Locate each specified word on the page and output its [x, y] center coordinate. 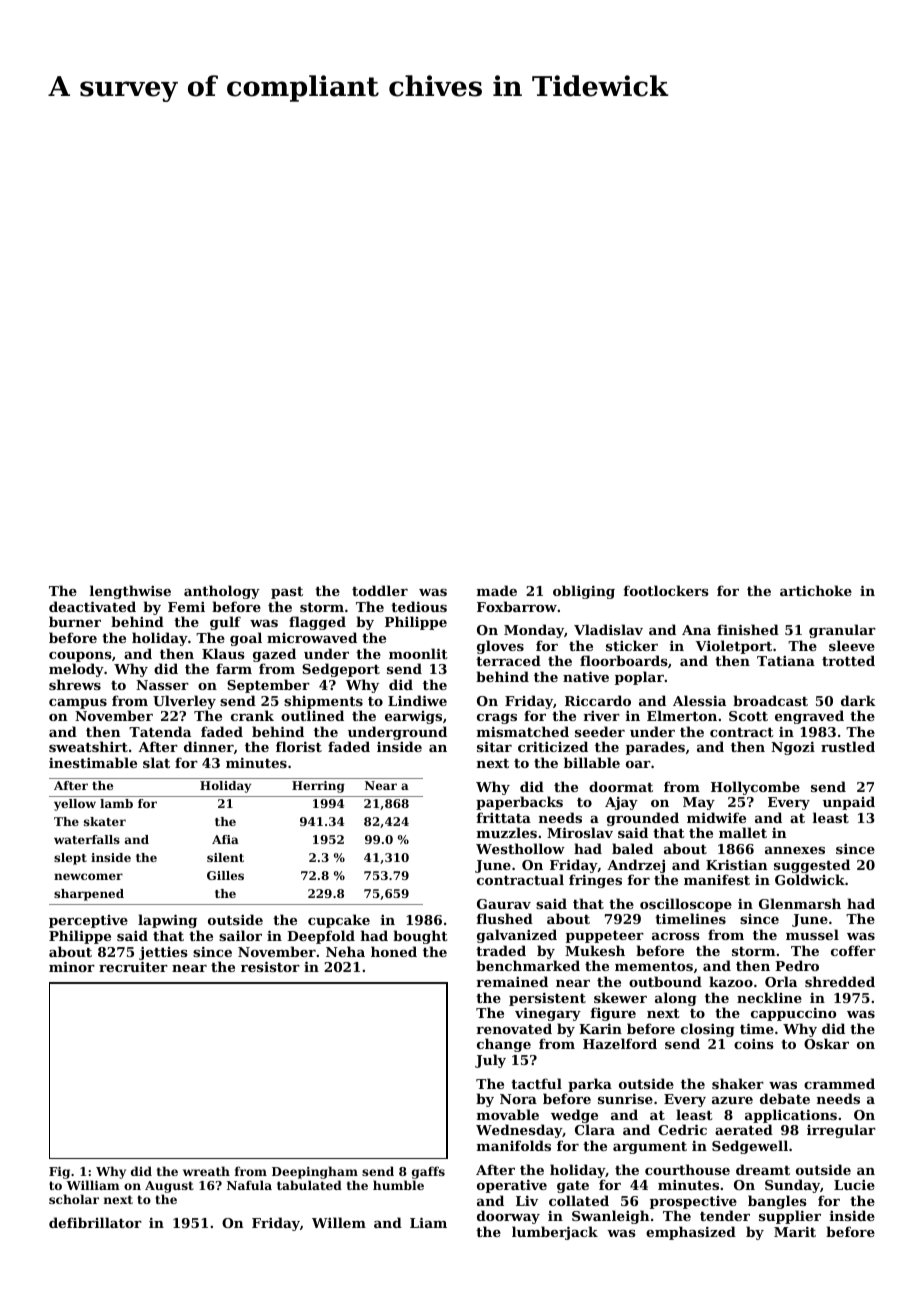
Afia [225, 839]
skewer [620, 997]
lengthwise [130, 592]
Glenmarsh [800, 903]
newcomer [88, 876]
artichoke [816, 590]
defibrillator [95, 1222]
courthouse [687, 1169]
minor [72, 966]
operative [512, 1186]
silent [225, 857]
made [497, 590]
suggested [812, 866]
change [504, 1045]
